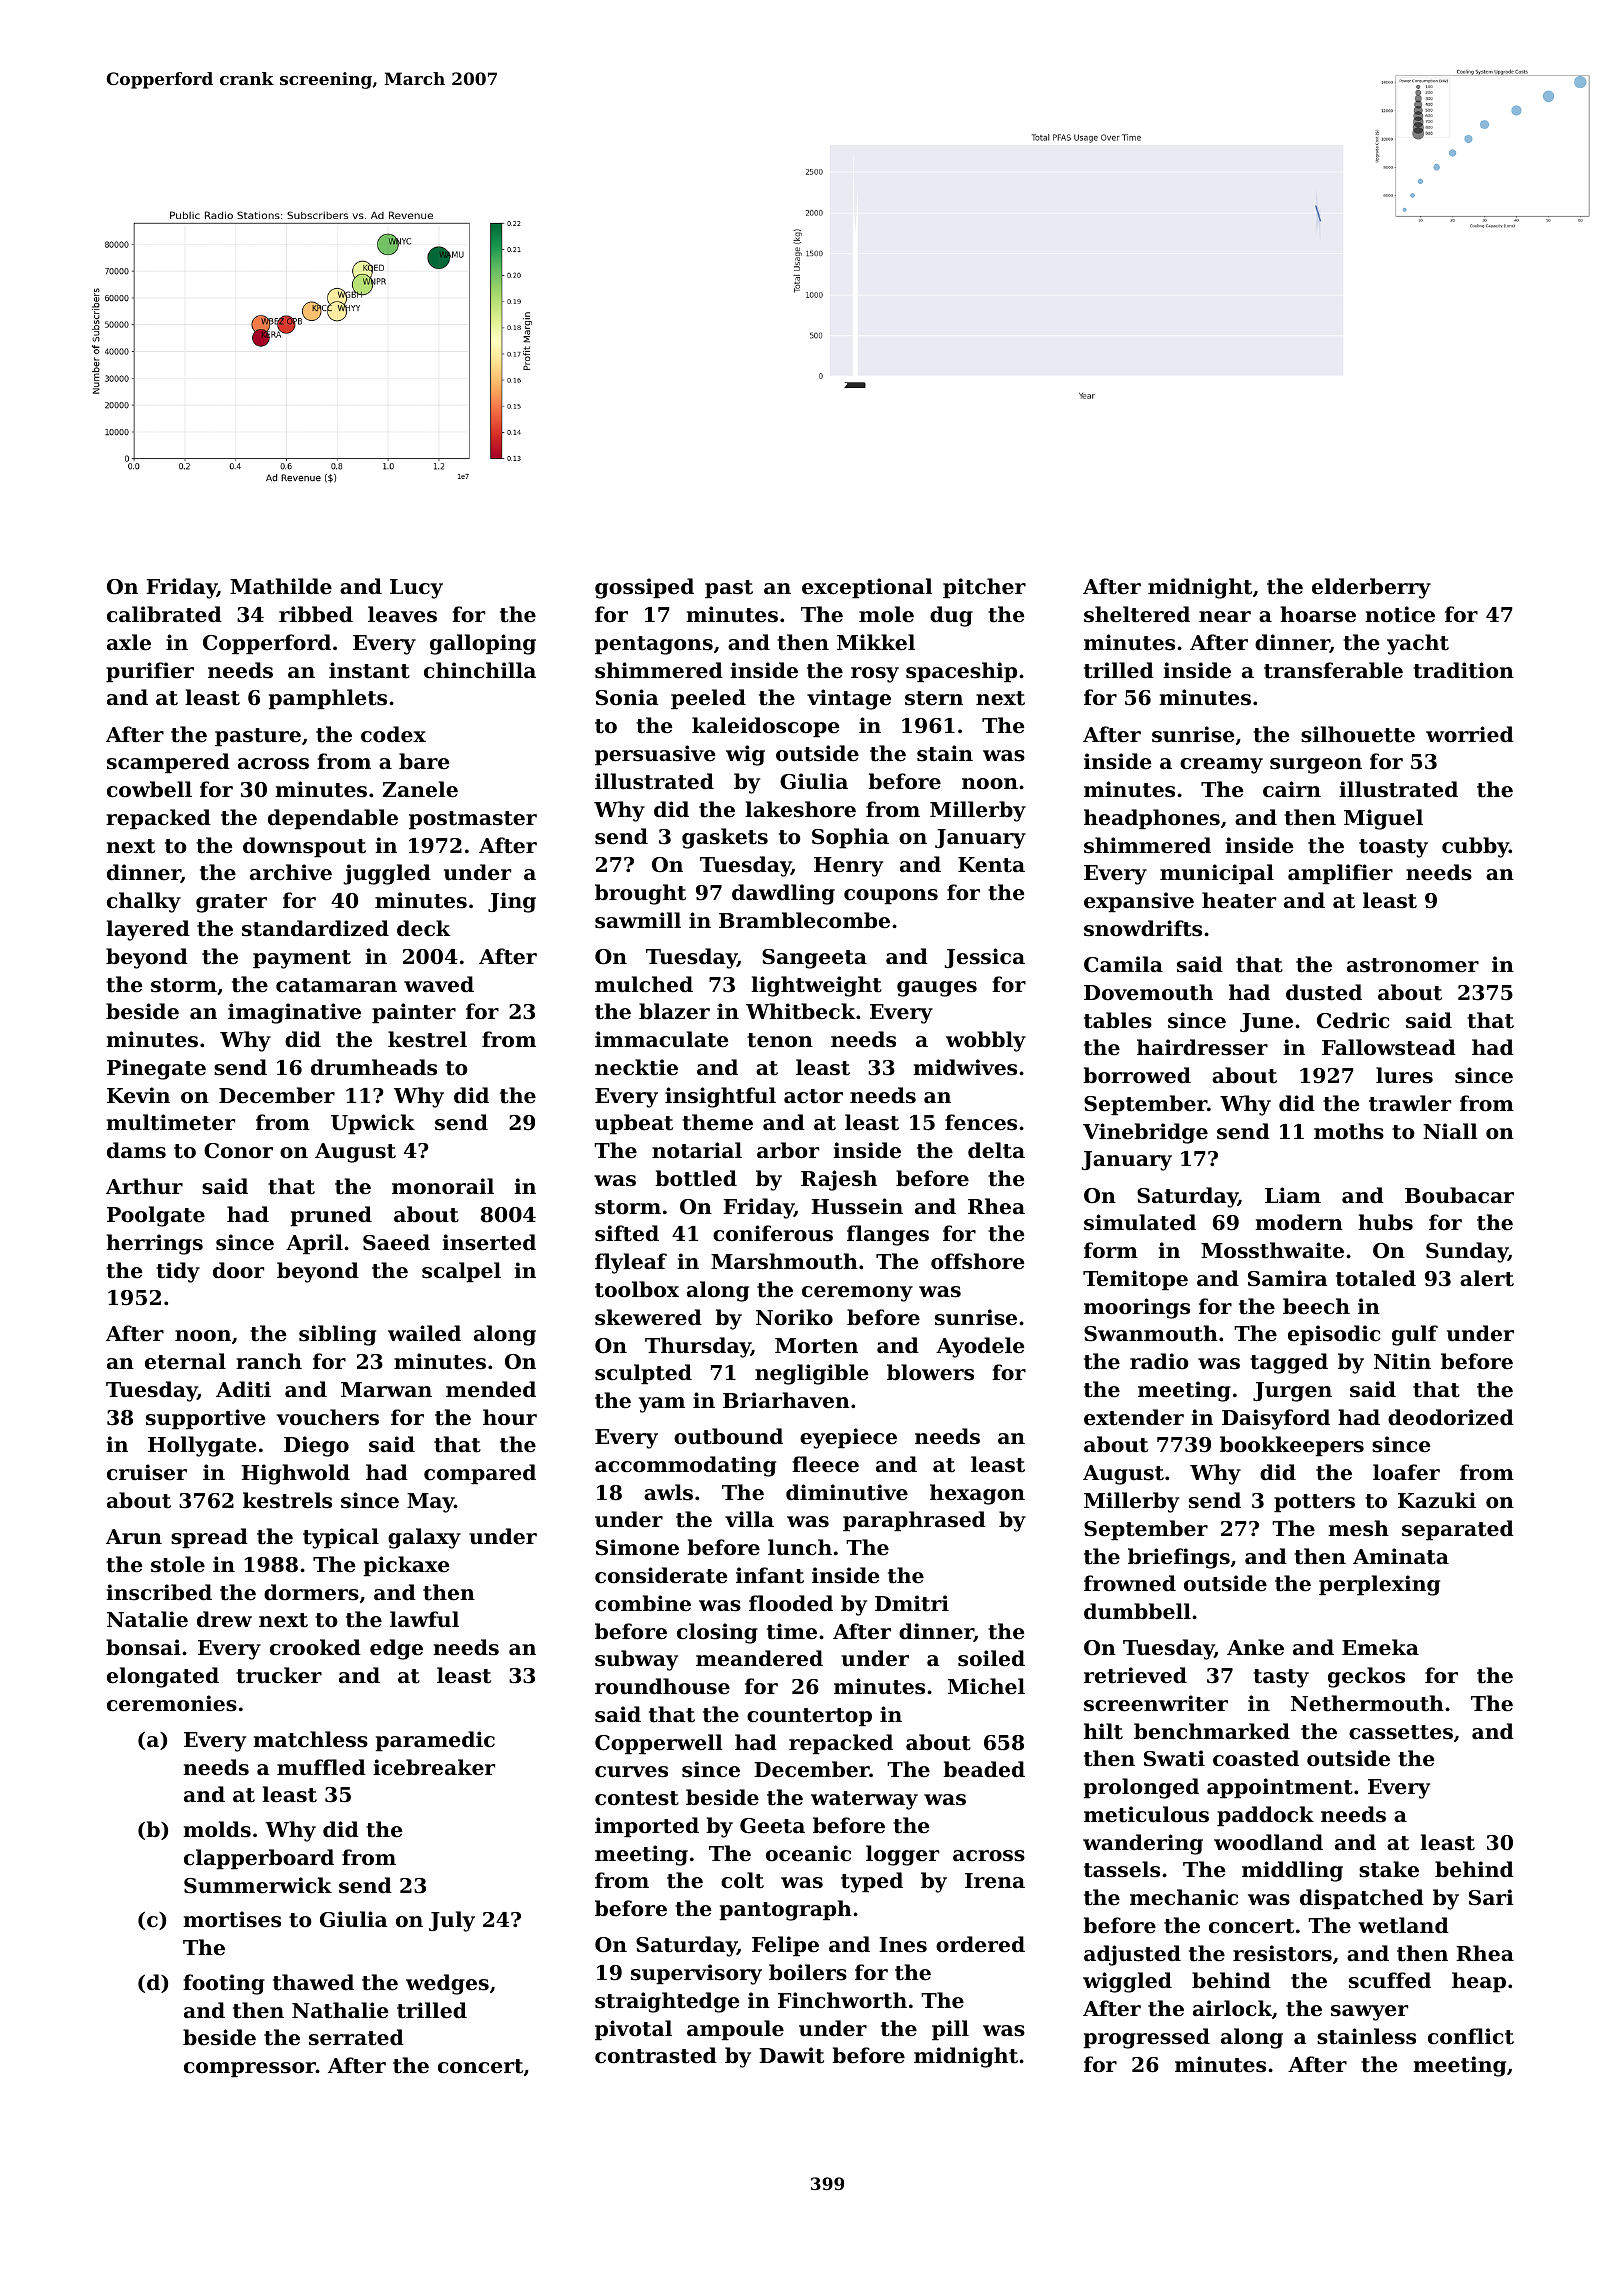 Image resolution: width=1620 pixels, height=2292 pixels. What do you see at coordinates (1479, 1982) in the screenshot?
I see `heap` at bounding box center [1479, 1982].
